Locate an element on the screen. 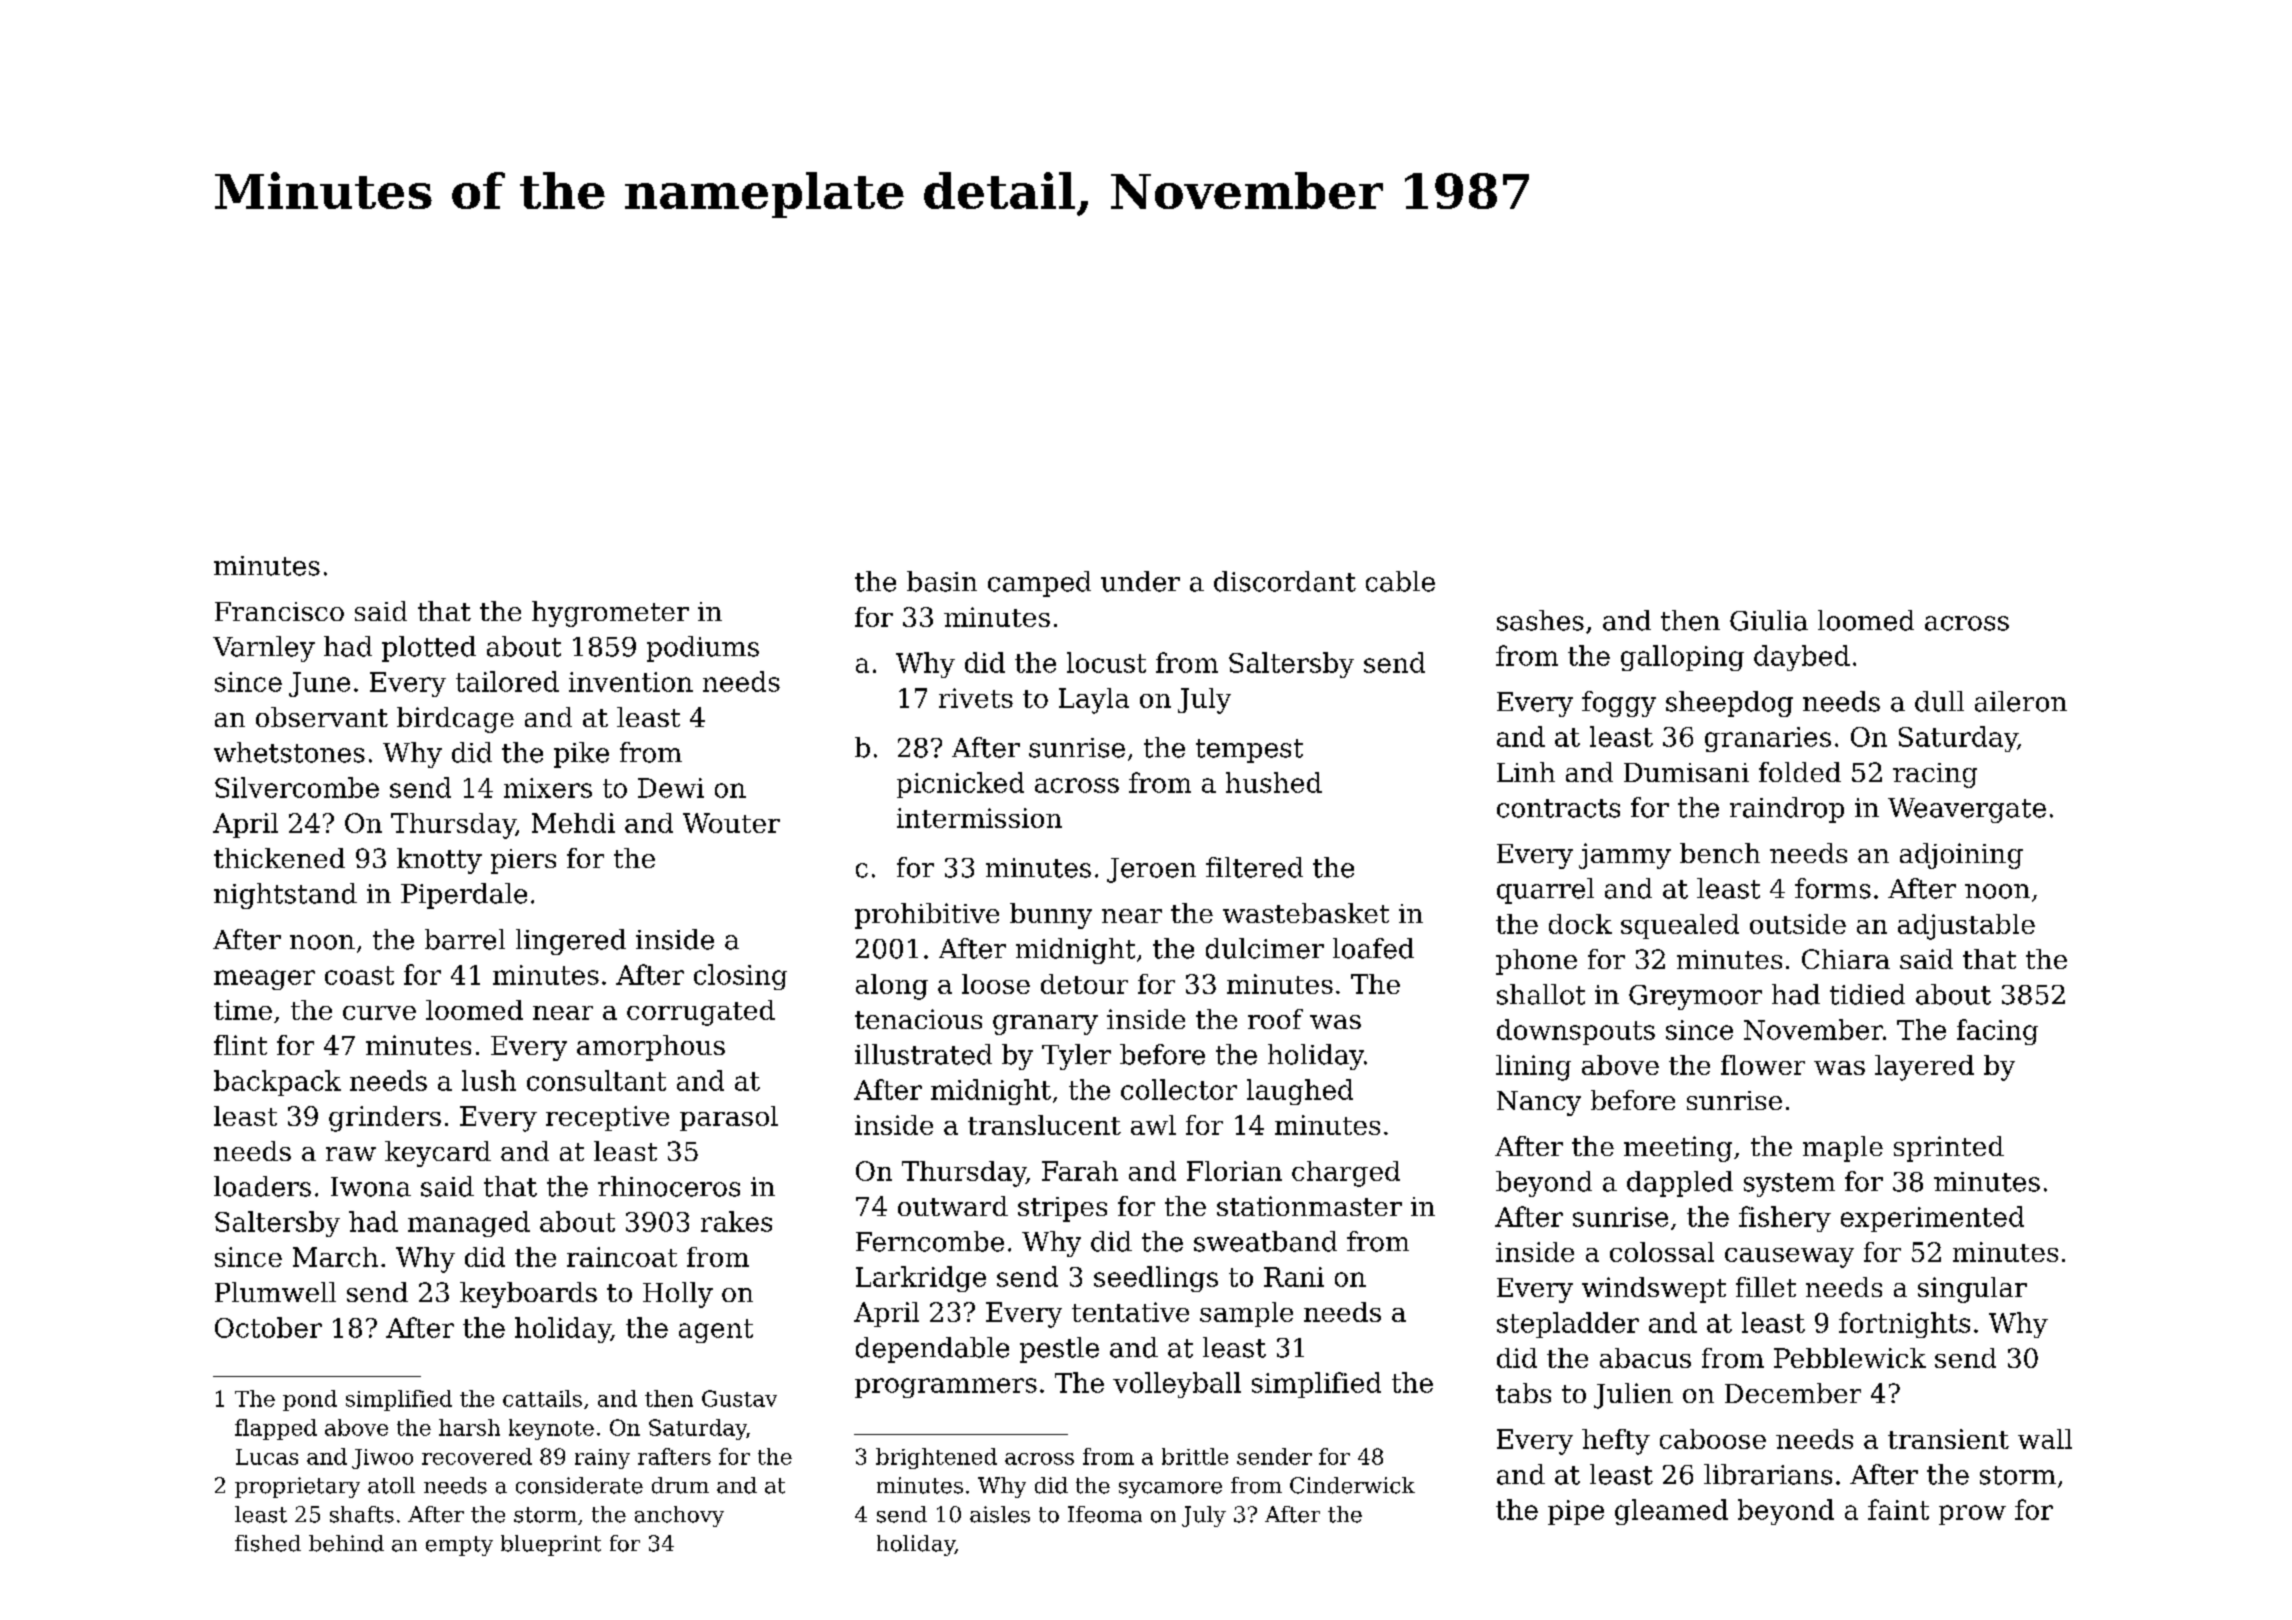  stripes is located at coordinates (1062, 1209).
